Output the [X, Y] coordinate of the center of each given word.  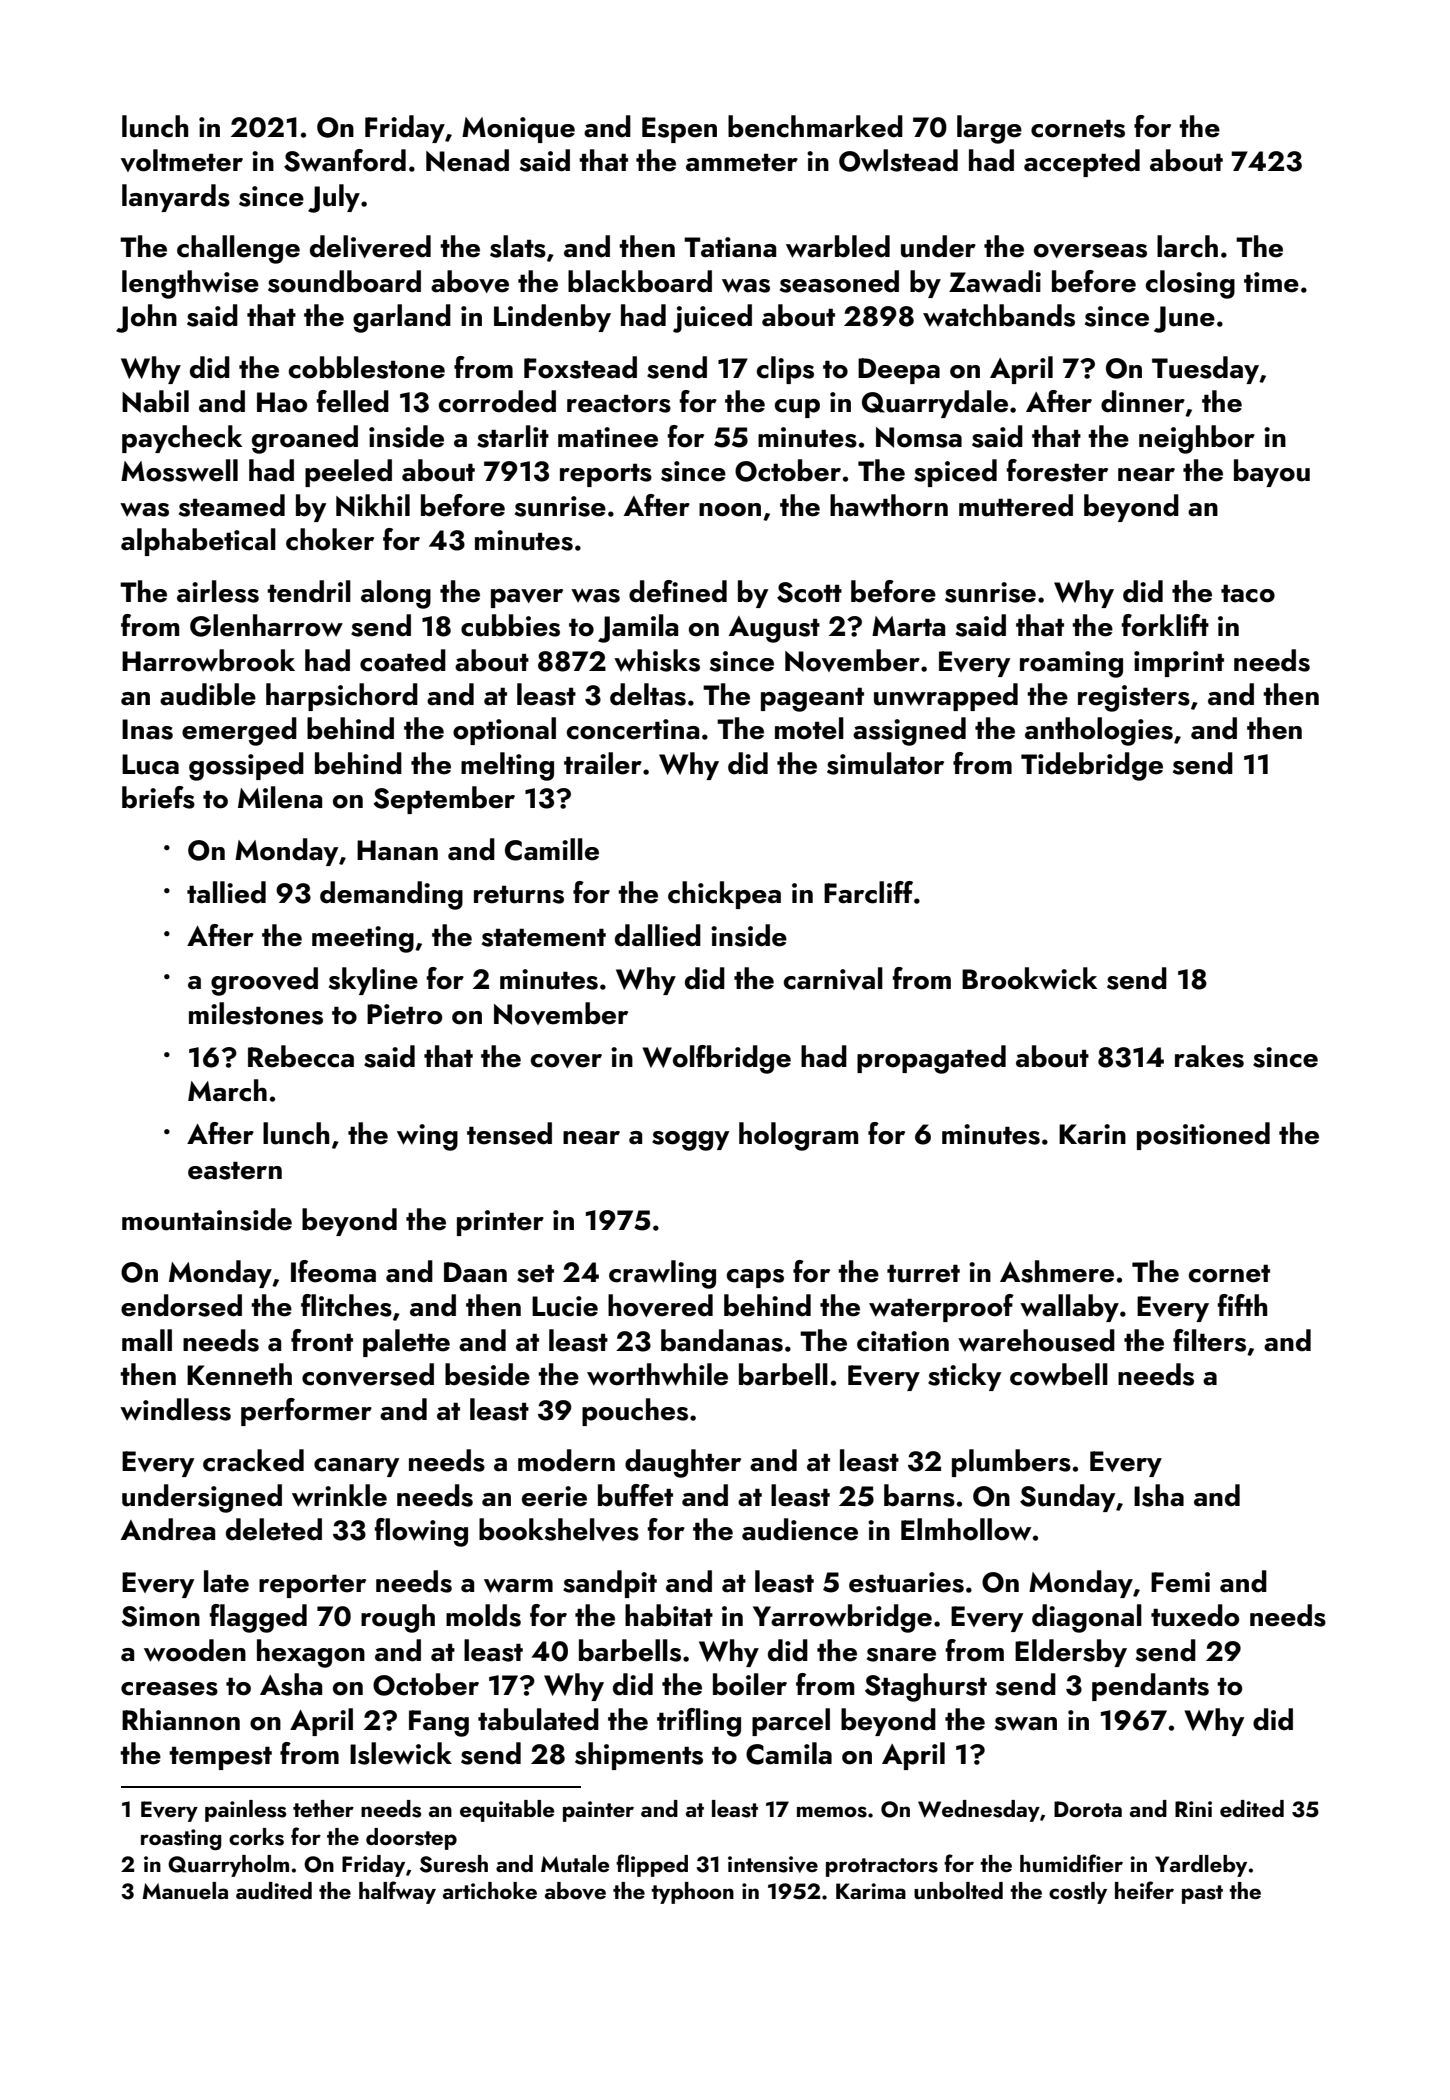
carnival [833, 978]
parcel [791, 1722]
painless [245, 1811]
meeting [363, 939]
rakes [1209, 1056]
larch [1187, 246]
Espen [679, 130]
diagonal [1087, 1618]
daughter [683, 1463]
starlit [513, 436]
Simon [160, 1616]
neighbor [1197, 439]
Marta [908, 626]
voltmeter [182, 160]
